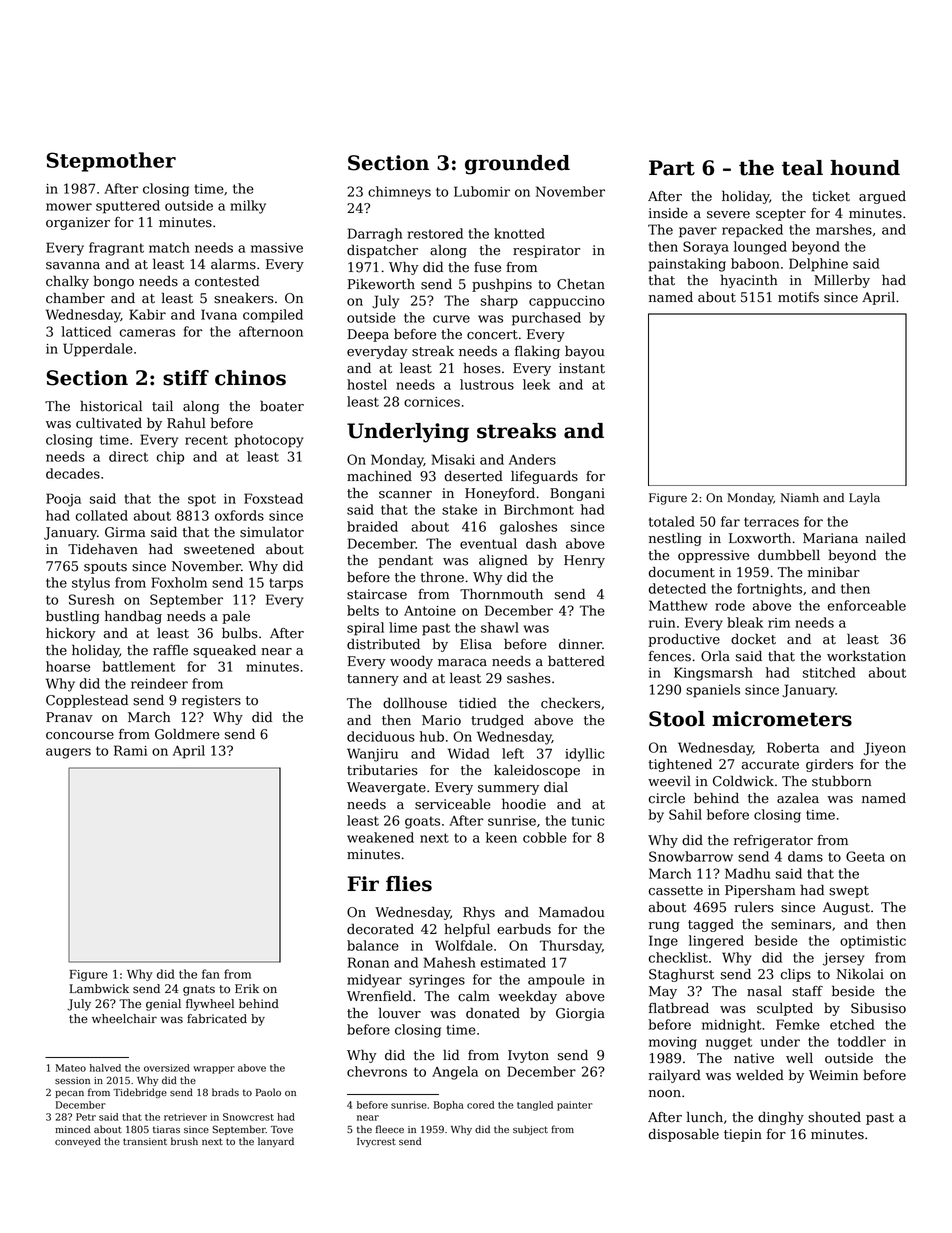 The height and width of the screenshot is (1233, 952). I want to click on Upperdale, so click(98, 350).
